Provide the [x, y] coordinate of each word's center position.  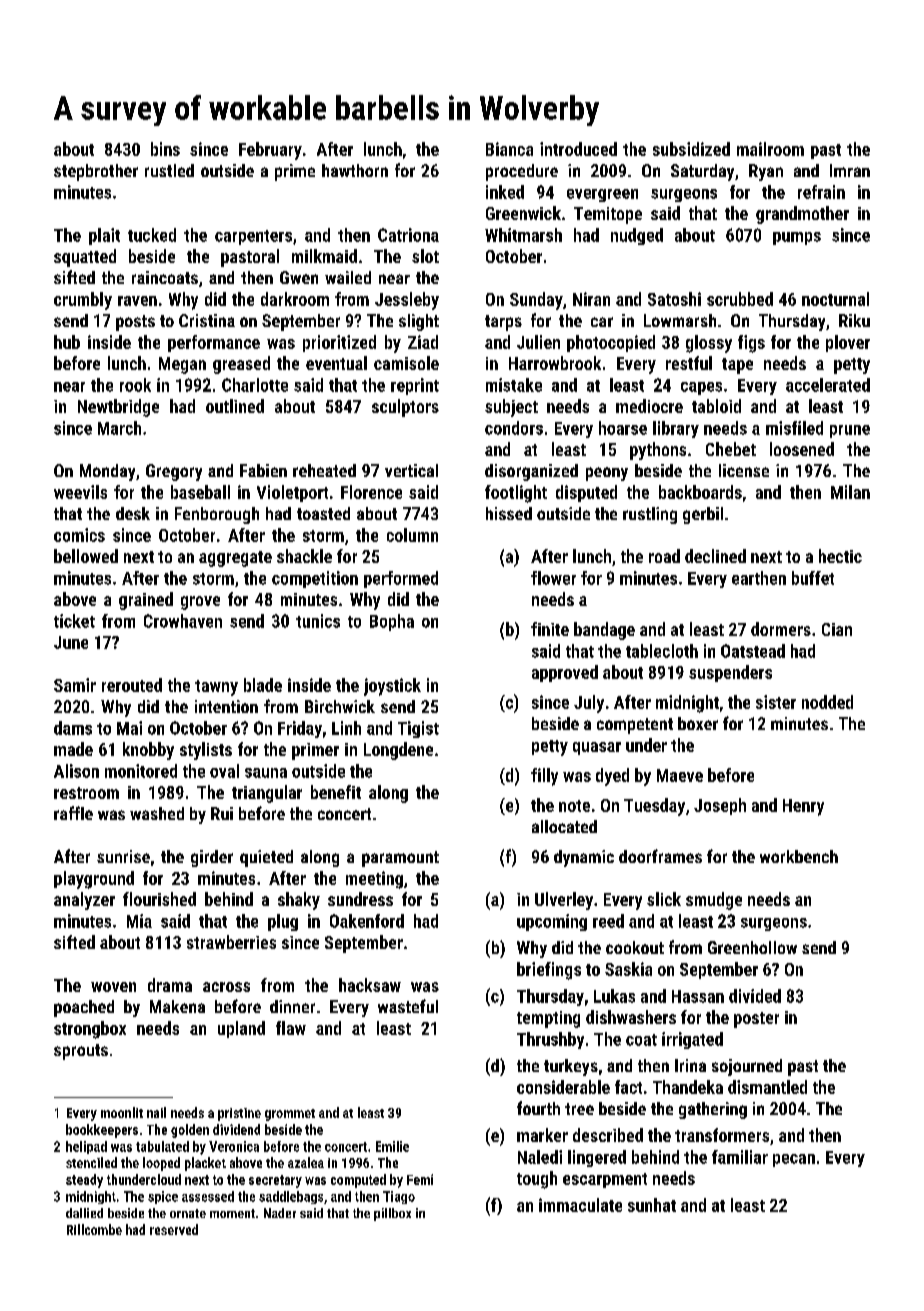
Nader [280, 1213]
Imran [850, 170]
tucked [152, 235]
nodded [827, 702]
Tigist [418, 729]
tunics [318, 621]
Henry [803, 807]
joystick [392, 687]
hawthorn [355, 170]
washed [157, 813]
